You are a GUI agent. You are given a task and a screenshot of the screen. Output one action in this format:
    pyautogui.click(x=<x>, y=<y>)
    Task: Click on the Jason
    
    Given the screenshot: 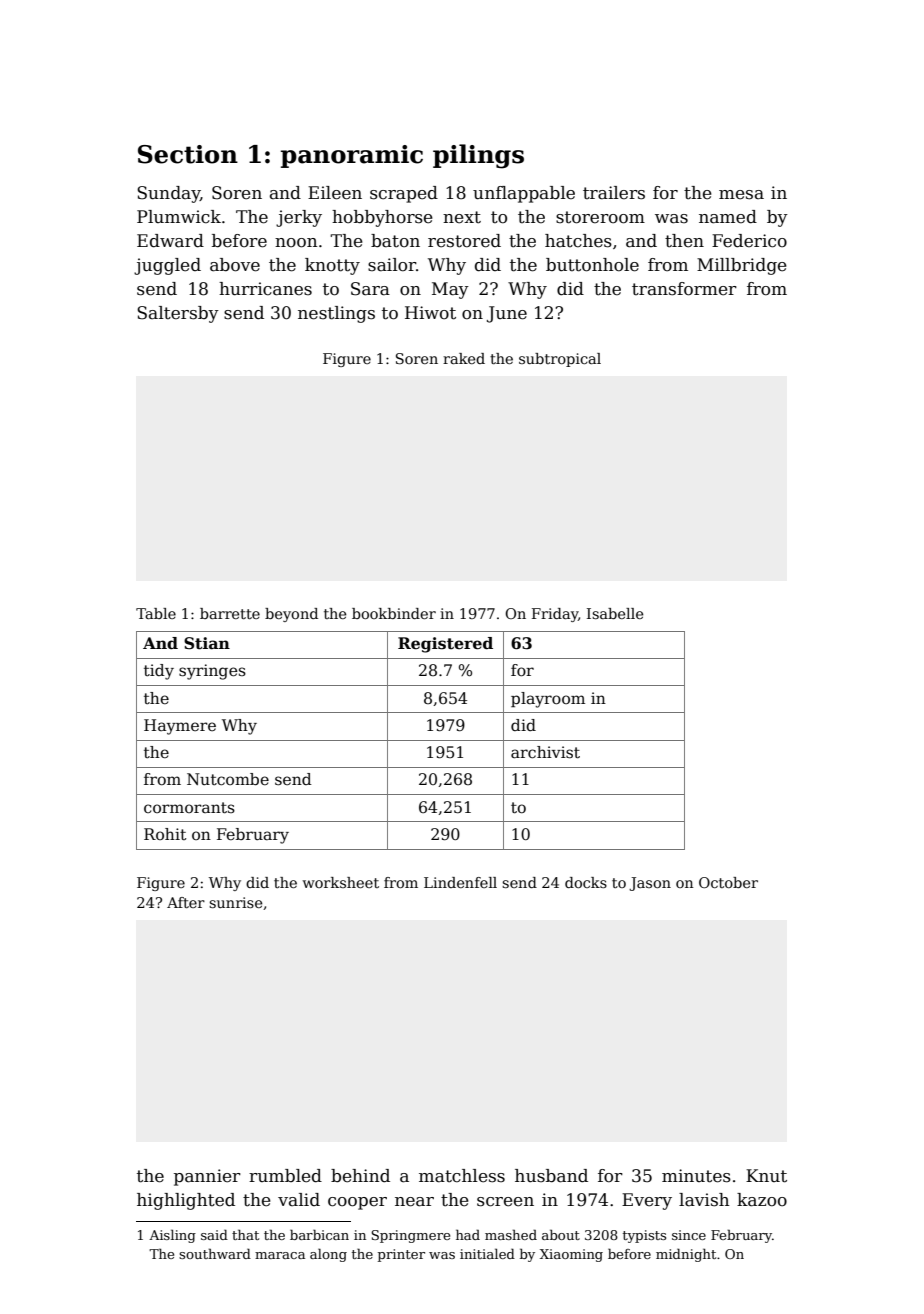 What is the action you would take?
    pyautogui.click(x=650, y=884)
